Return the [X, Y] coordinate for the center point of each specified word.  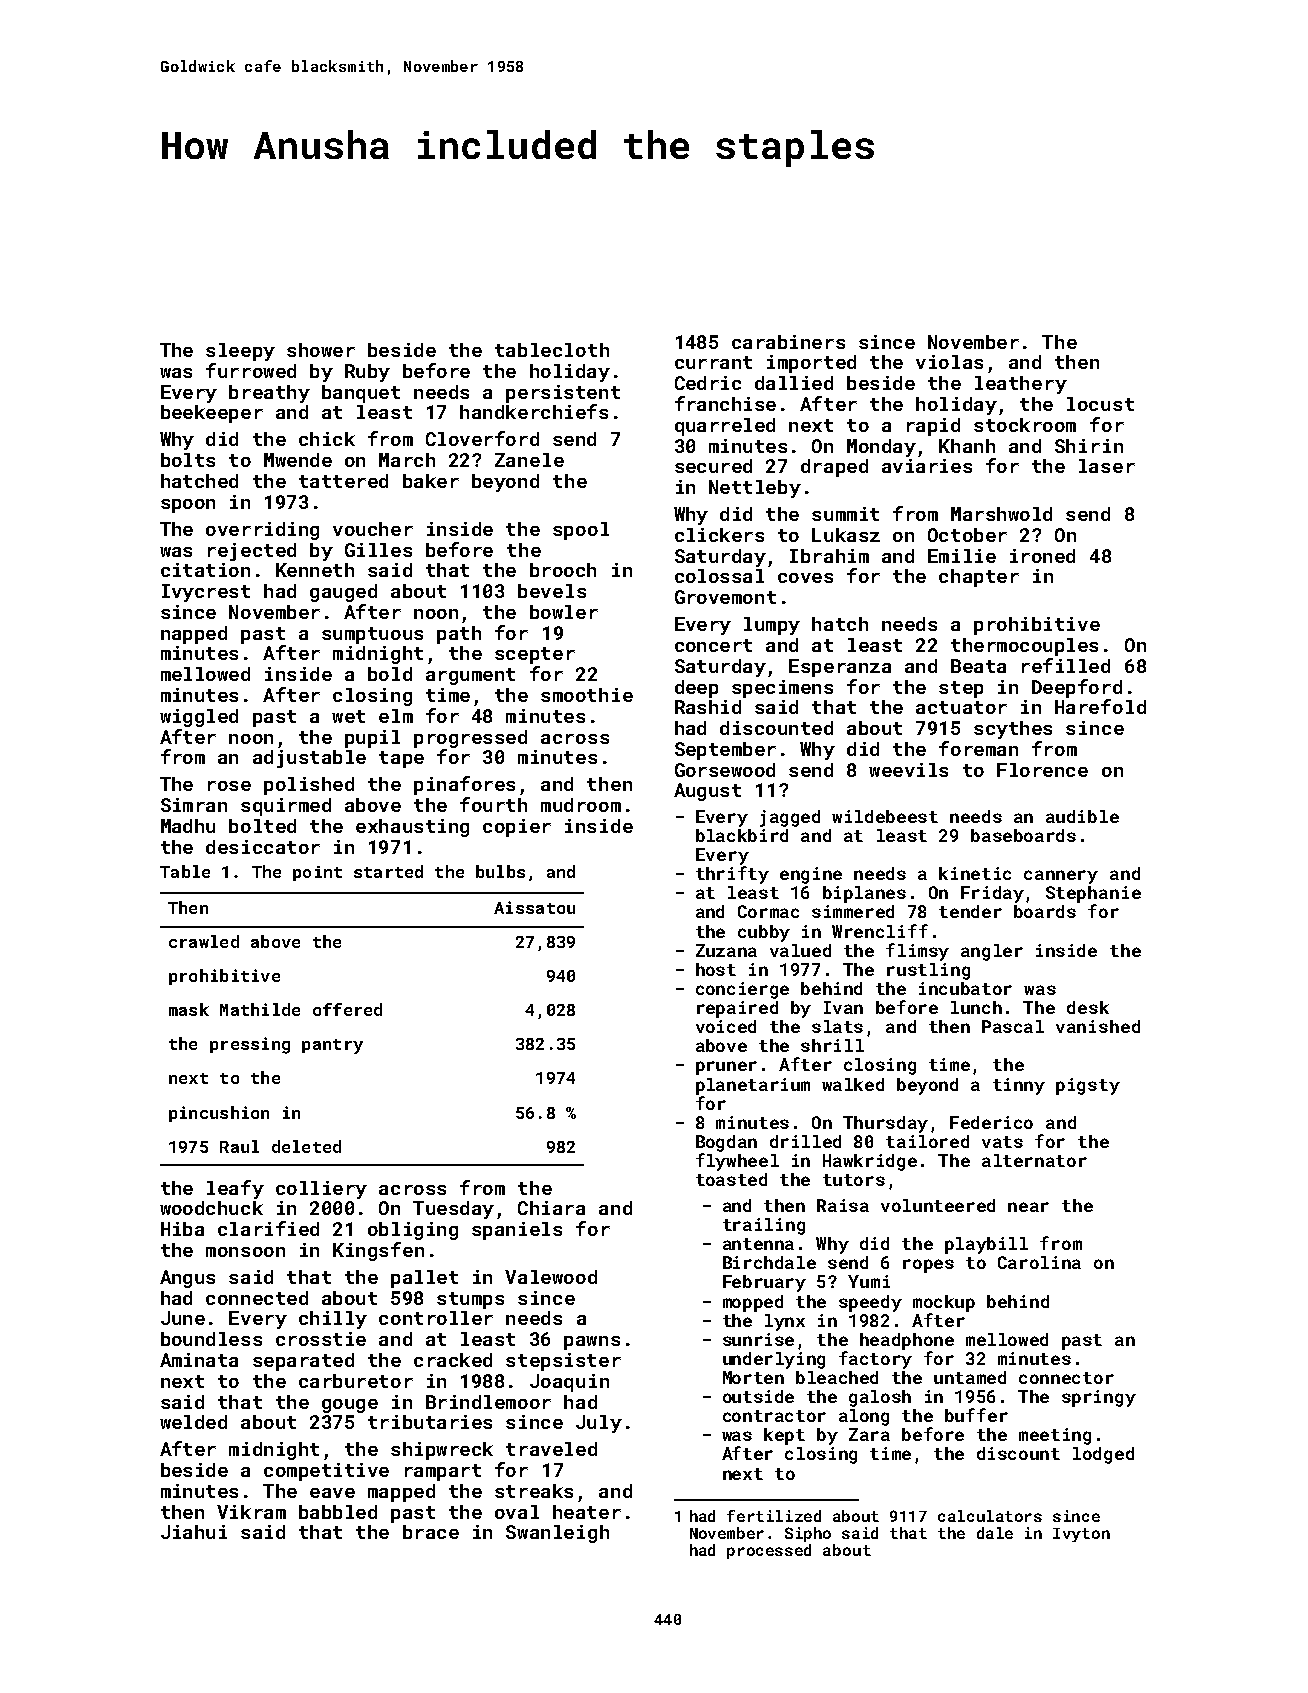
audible [1082, 816]
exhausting [412, 828]
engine [811, 875]
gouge [350, 1406]
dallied [794, 383]
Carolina [1039, 1262]
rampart [443, 1472]
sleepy [240, 352]
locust [1100, 404]
